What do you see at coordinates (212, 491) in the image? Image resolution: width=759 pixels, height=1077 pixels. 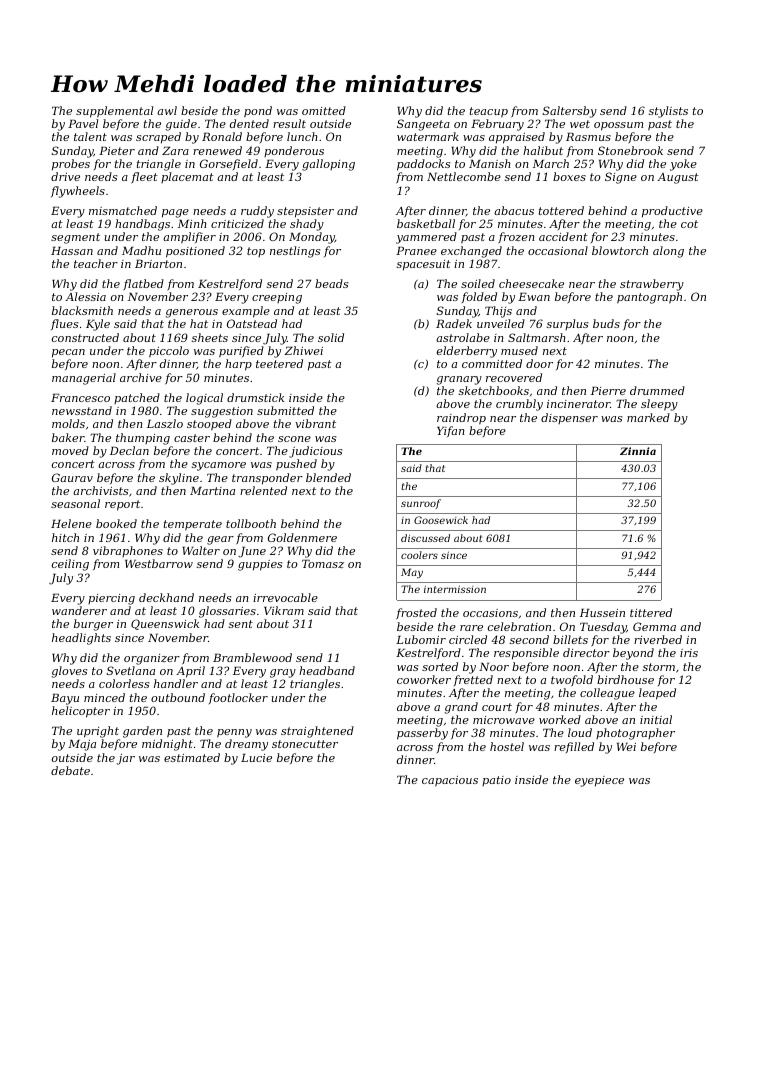 I see `Martina` at bounding box center [212, 491].
